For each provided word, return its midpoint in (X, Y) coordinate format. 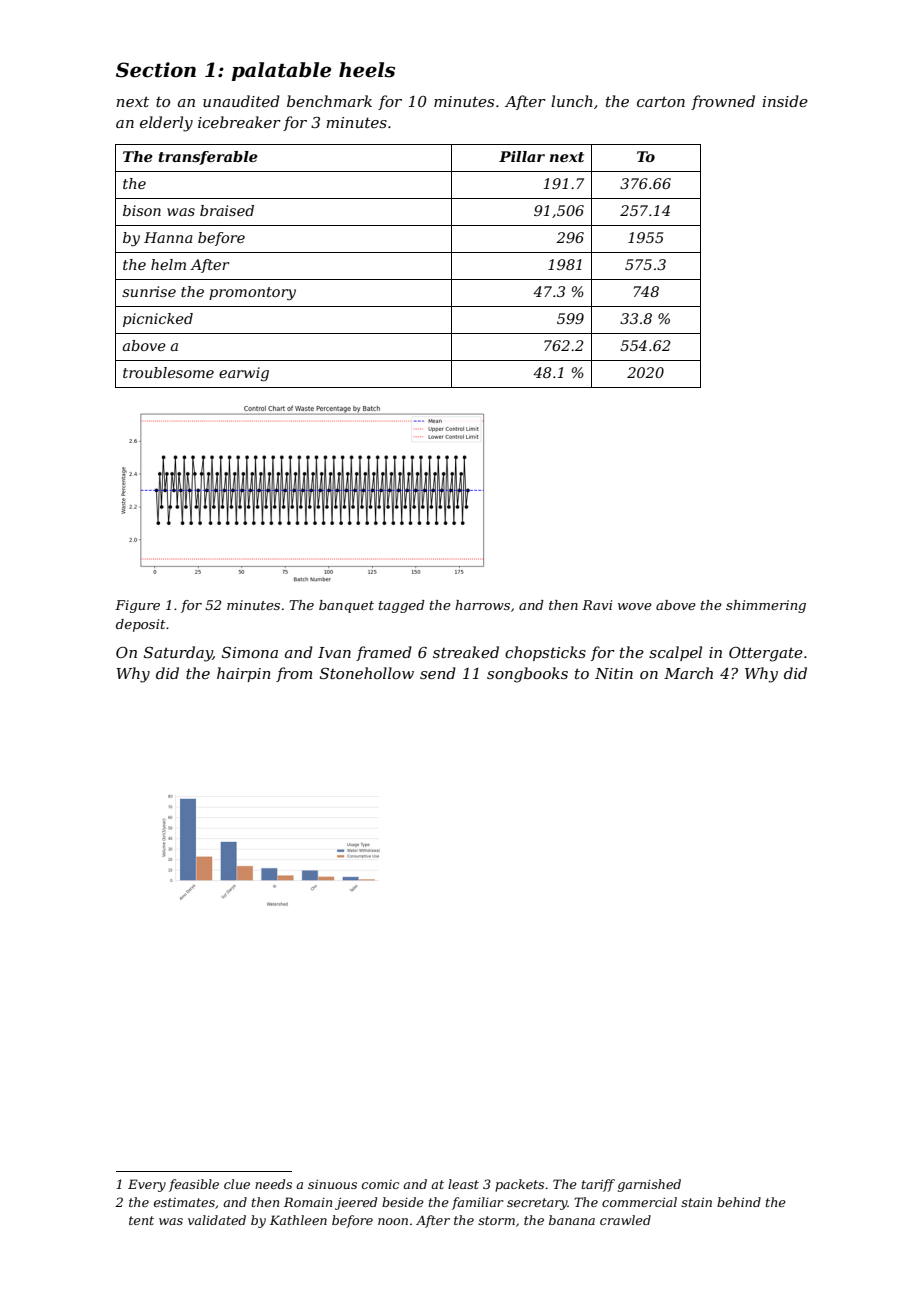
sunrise (149, 291)
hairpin (244, 674)
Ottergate (766, 654)
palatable (281, 71)
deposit (141, 625)
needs (273, 1184)
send (438, 673)
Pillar (522, 156)
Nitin (614, 673)
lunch (572, 101)
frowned (723, 102)
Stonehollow (367, 673)
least (463, 1184)
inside (785, 101)
